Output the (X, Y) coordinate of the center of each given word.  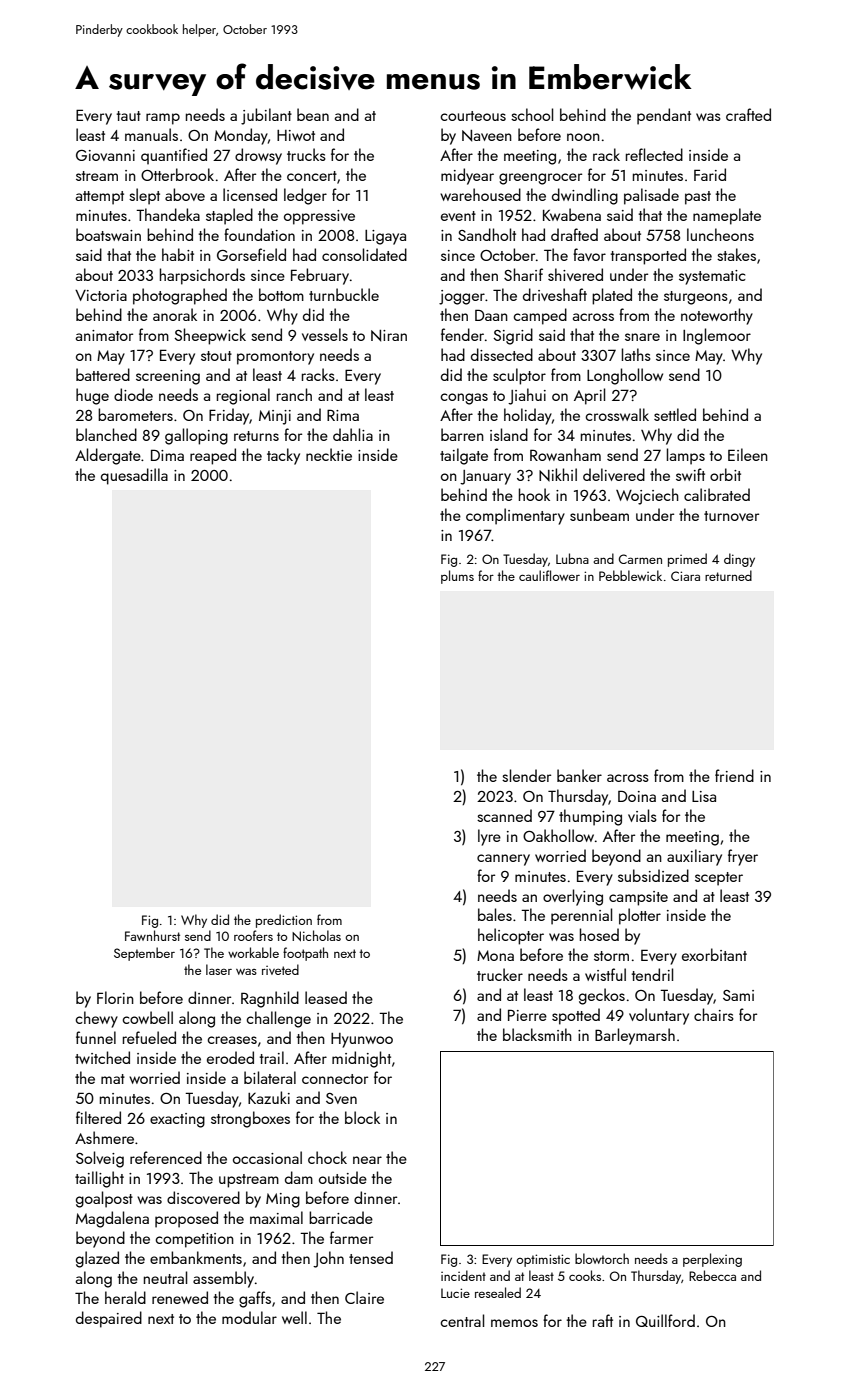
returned (728, 575)
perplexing (712, 1260)
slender (526, 775)
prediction (284, 921)
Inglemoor (717, 336)
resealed (498, 1292)
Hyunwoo (362, 1040)
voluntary (659, 1016)
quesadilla (134, 476)
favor (589, 254)
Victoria (101, 295)
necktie (329, 454)
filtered (98, 1117)
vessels (325, 334)
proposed (186, 1219)
